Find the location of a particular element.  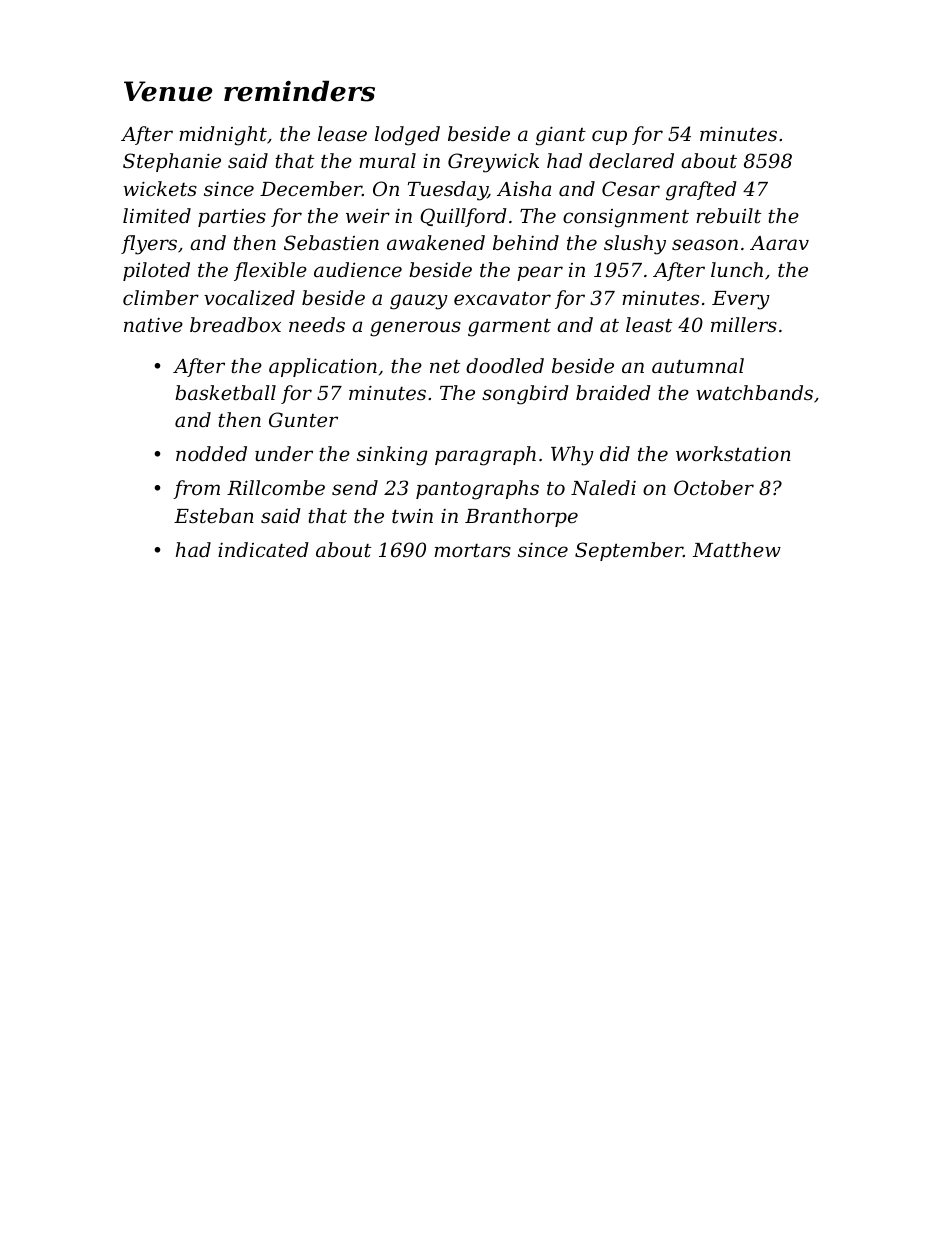

from is located at coordinates (196, 489).
